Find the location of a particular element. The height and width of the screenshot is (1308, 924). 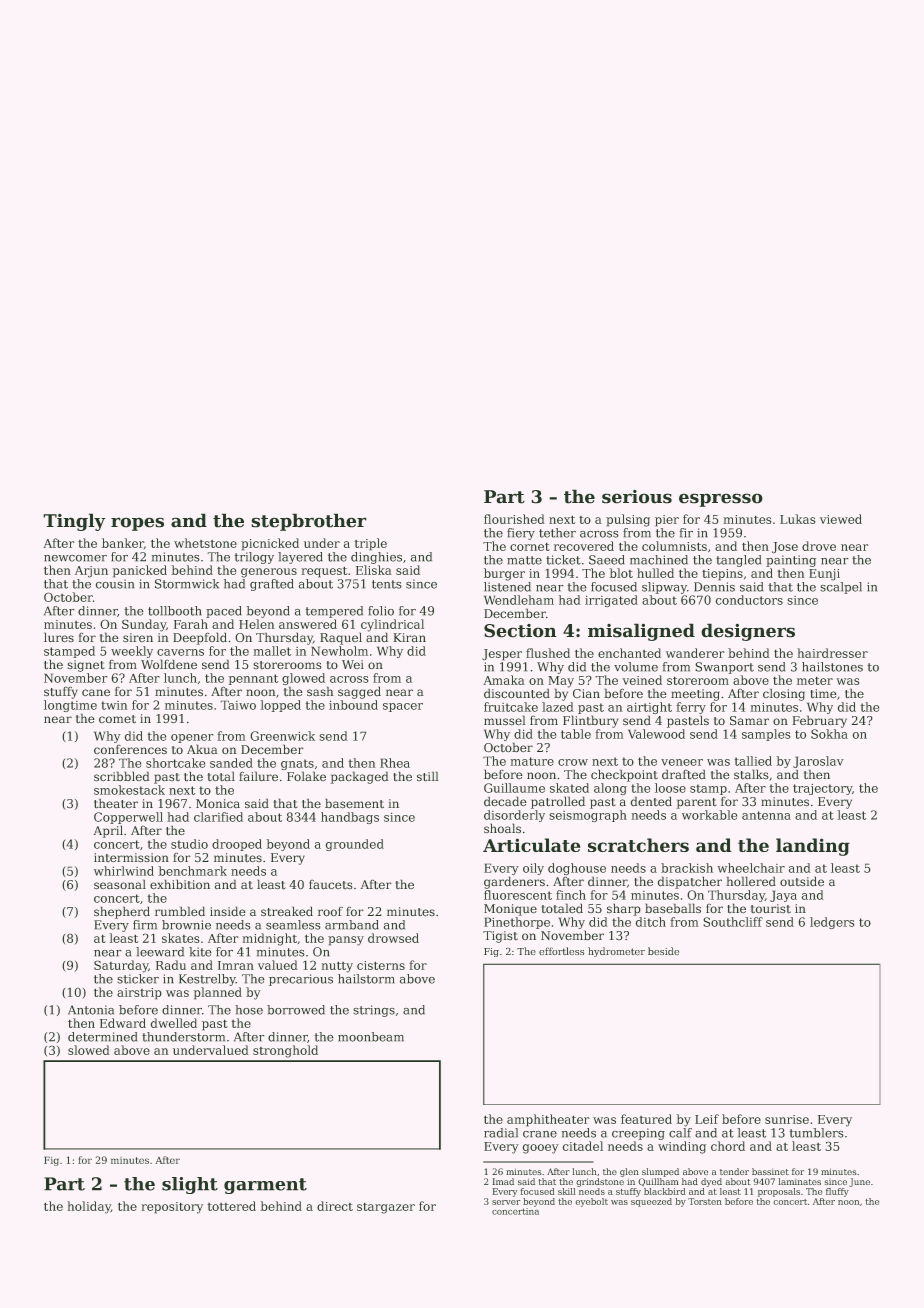

Copperwell is located at coordinates (128, 818).
